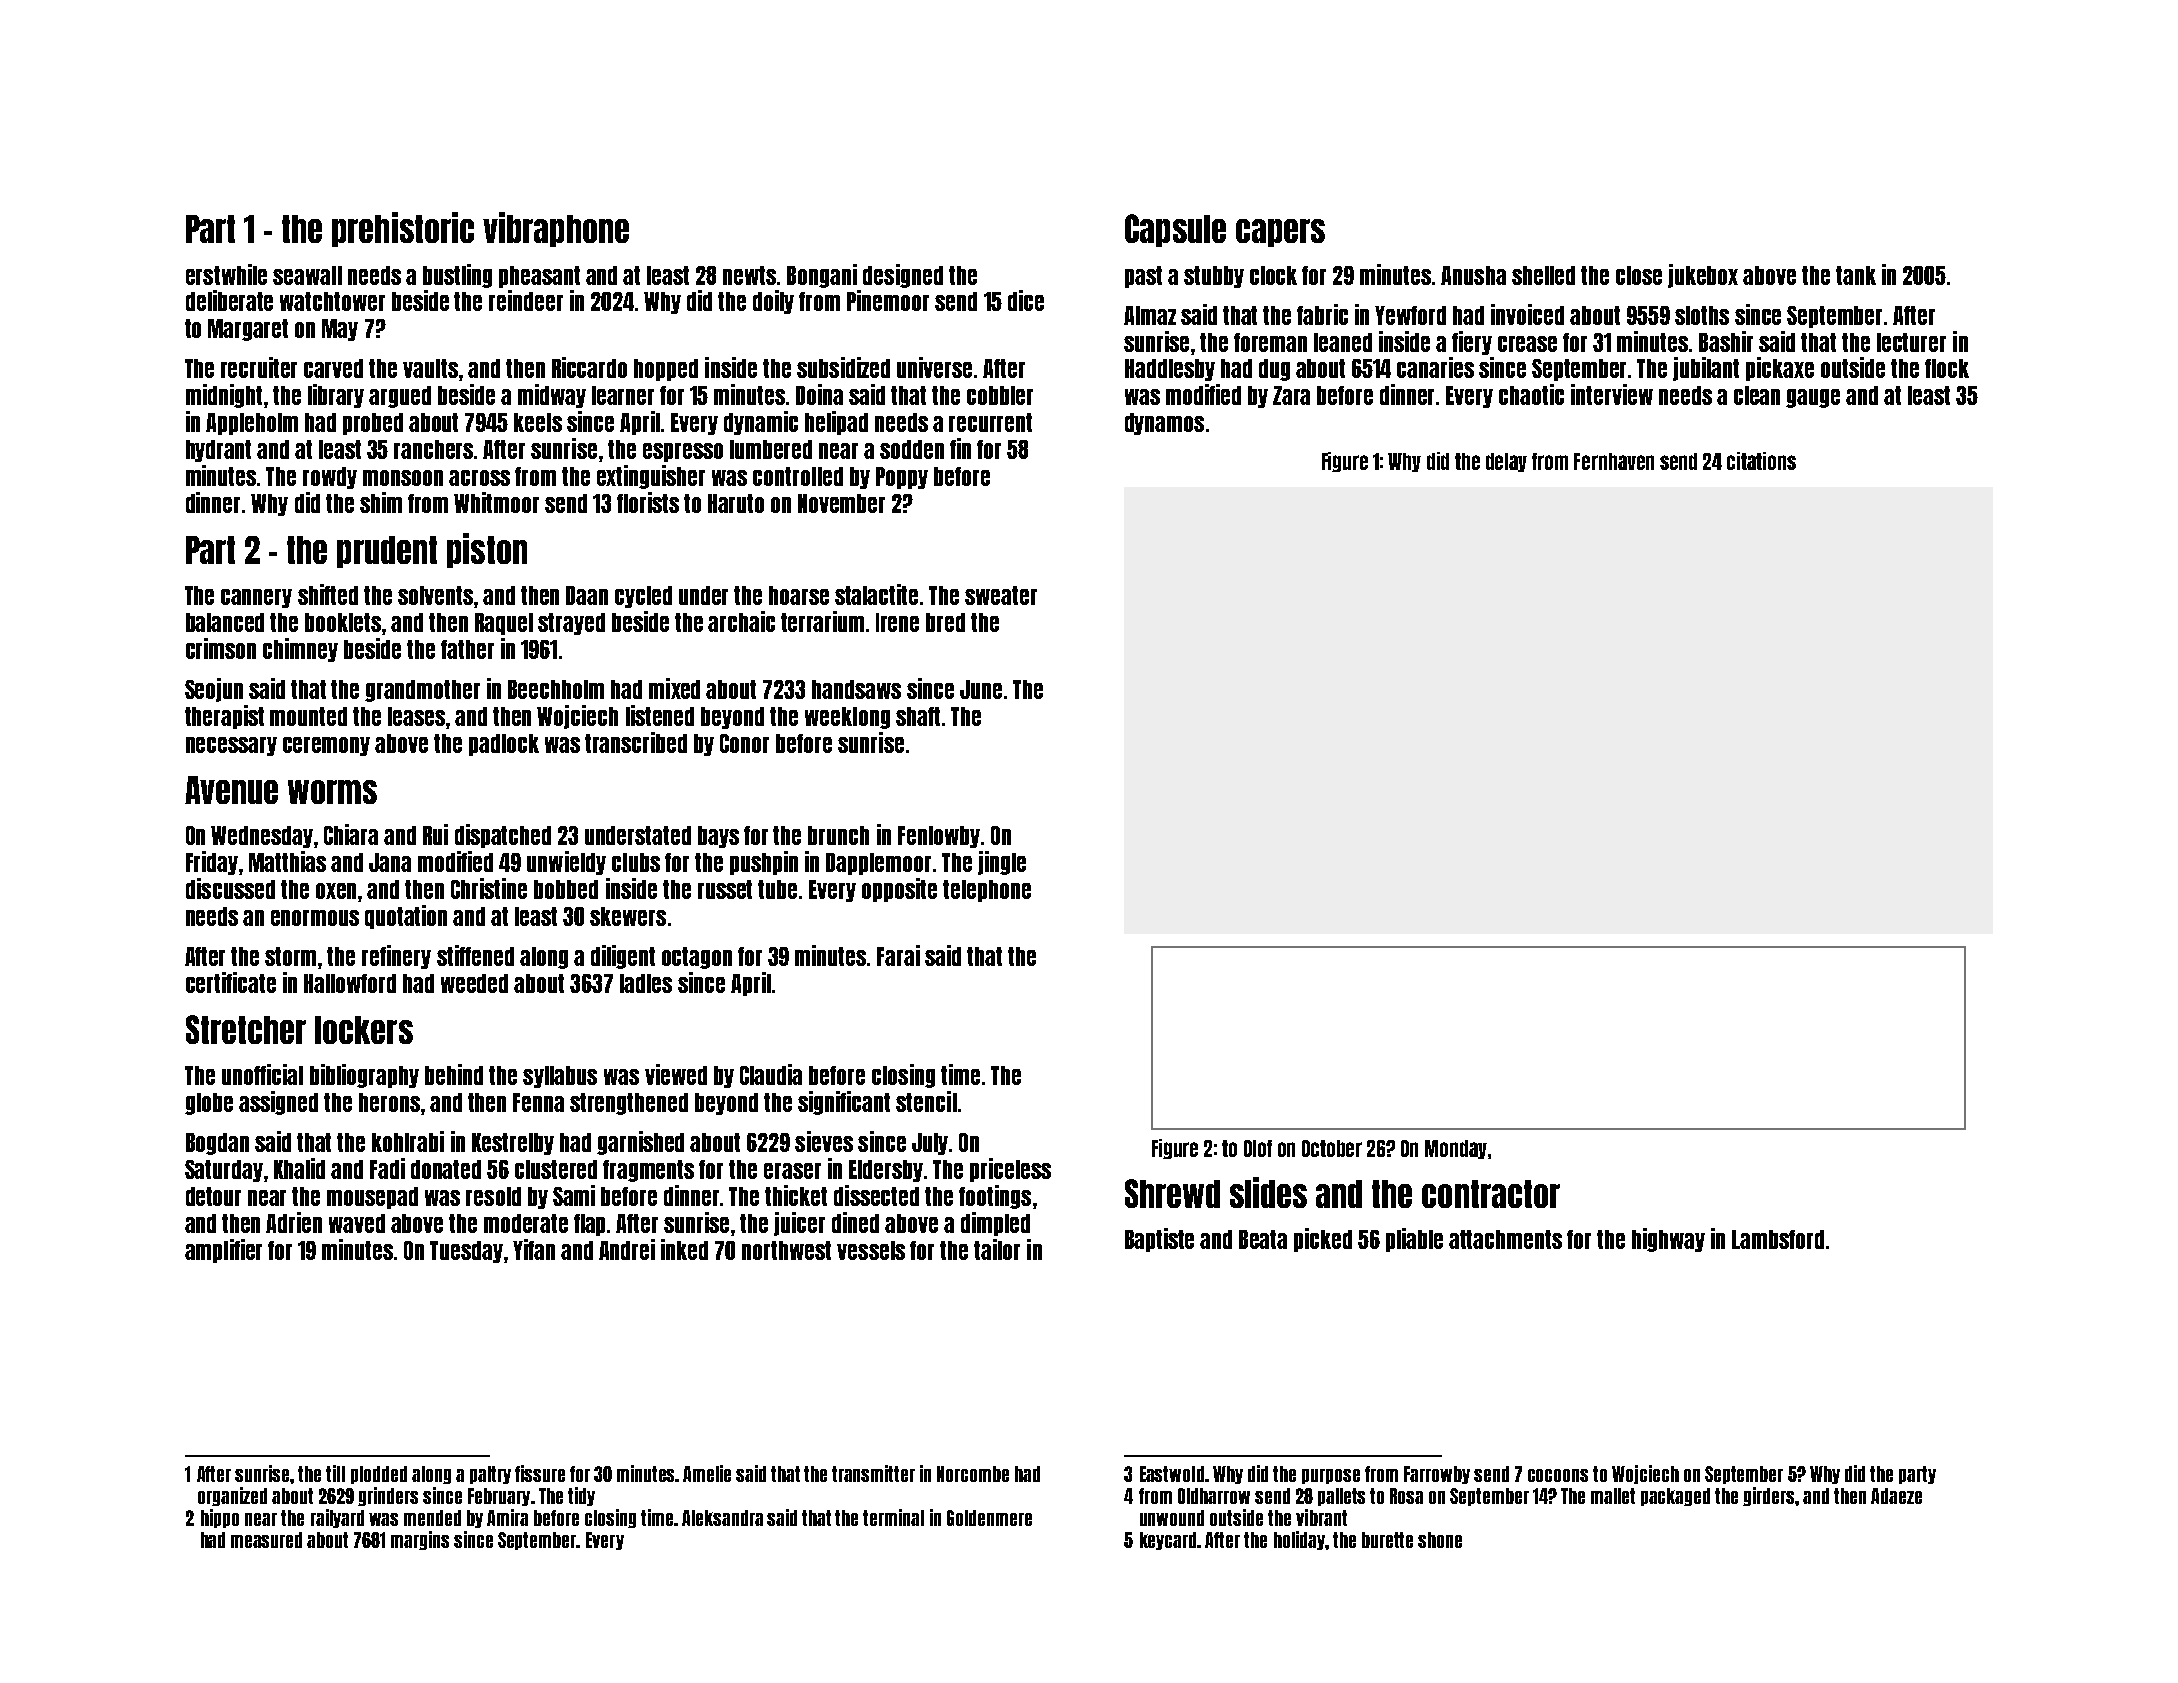  What do you see at coordinates (560, 1077) in the screenshot?
I see `syllabus` at bounding box center [560, 1077].
